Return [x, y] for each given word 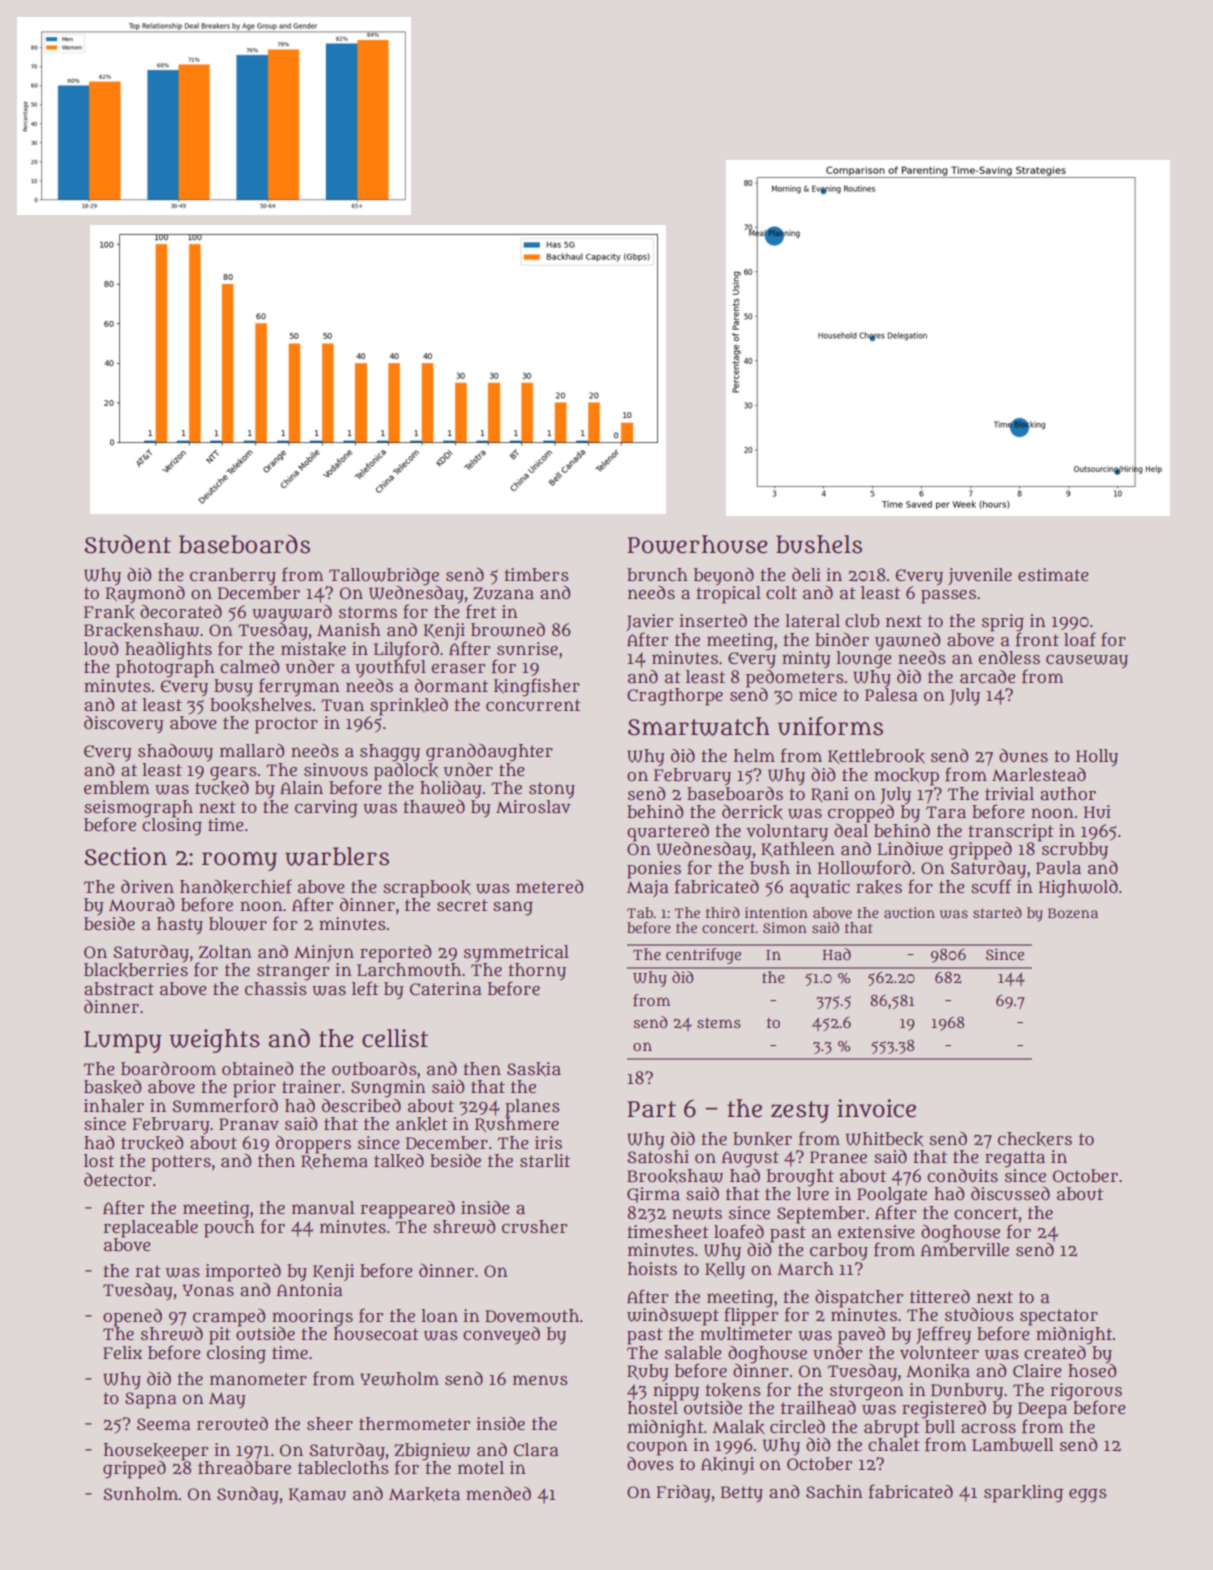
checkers [1035, 1139]
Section [125, 856]
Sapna [151, 1400]
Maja [648, 888]
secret [462, 905]
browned [508, 630]
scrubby [1075, 851]
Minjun [324, 953]
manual [323, 1207]
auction [909, 912]
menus [540, 1380]
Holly [1097, 758]
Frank [109, 612]
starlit [545, 1160]
